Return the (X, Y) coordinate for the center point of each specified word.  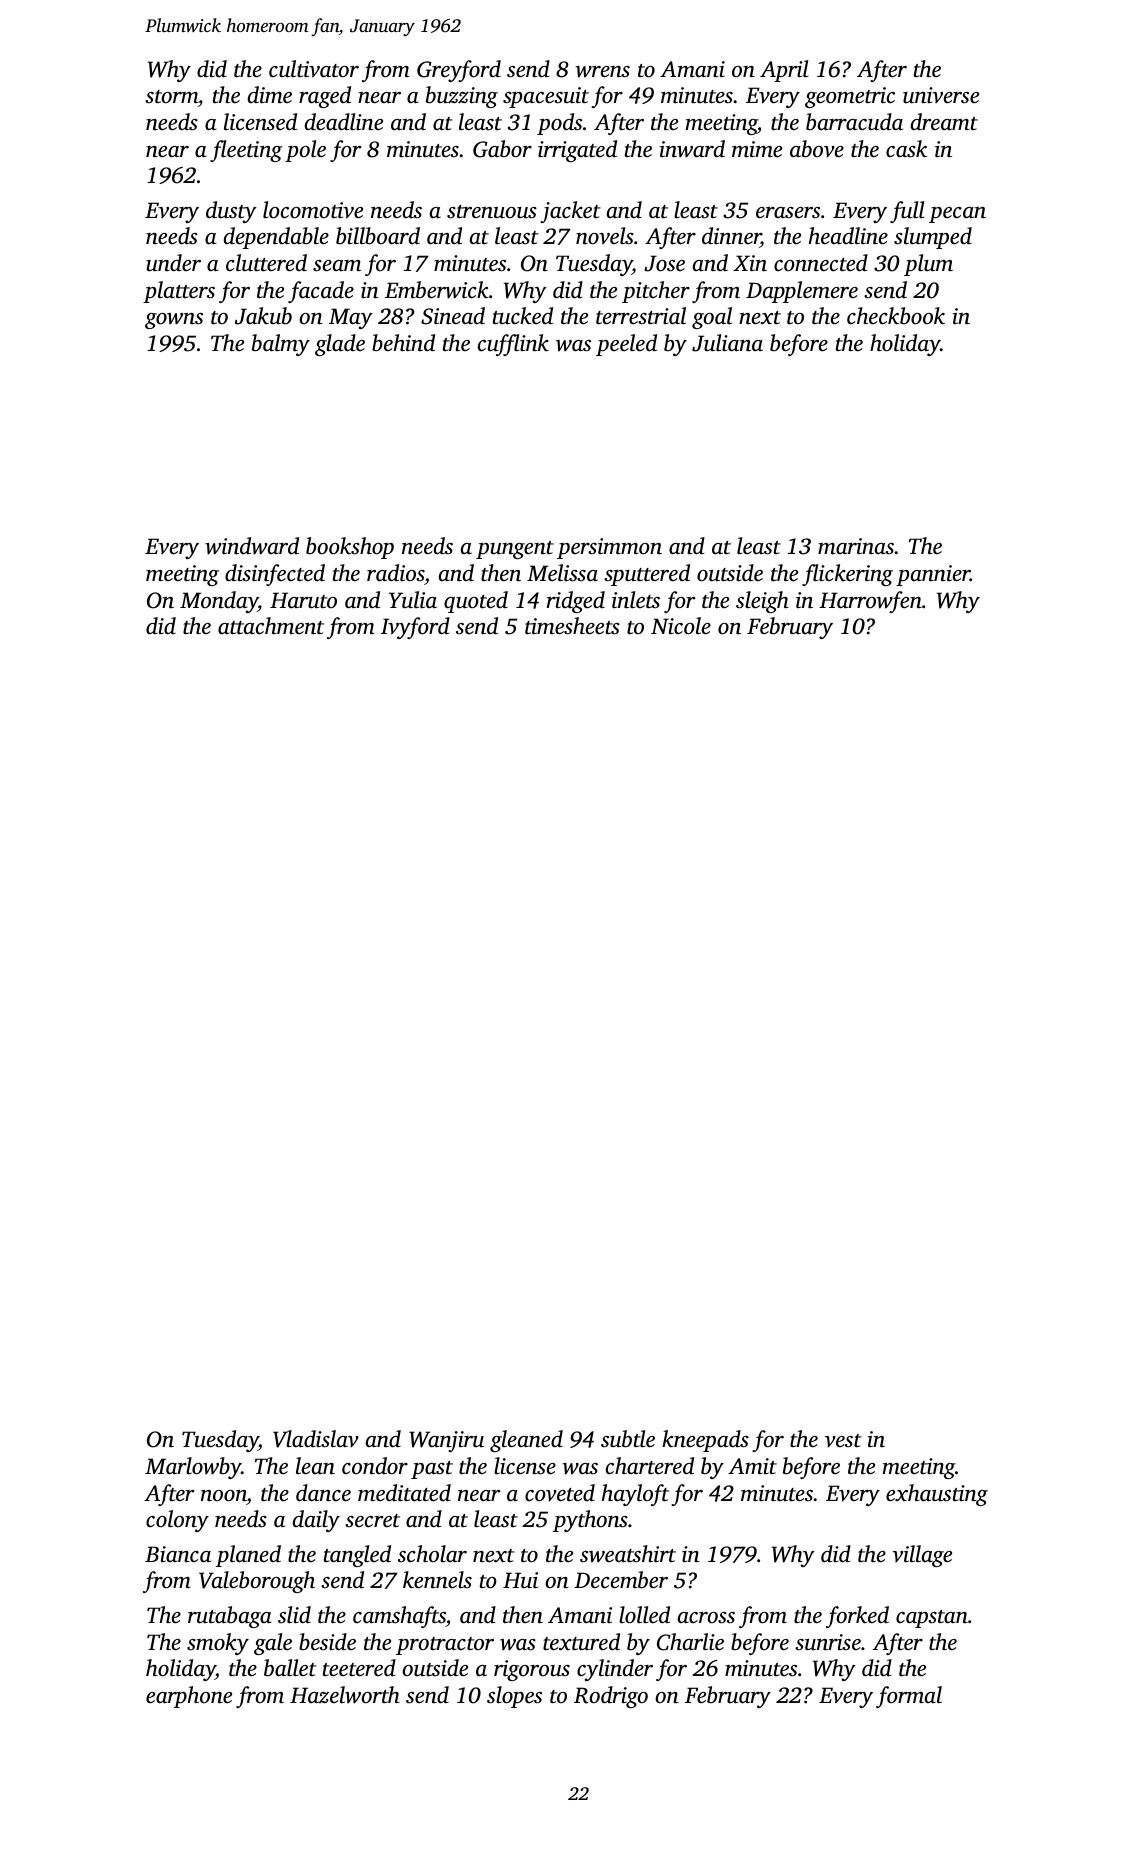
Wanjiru (446, 1441)
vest (843, 1440)
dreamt (944, 121)
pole (305, 151)
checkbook (896, 316)
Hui (520, 1580)
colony (177, 1521)
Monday (219, 602)
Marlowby (193, 1468)
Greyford (459, 71)
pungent (515, 550)
